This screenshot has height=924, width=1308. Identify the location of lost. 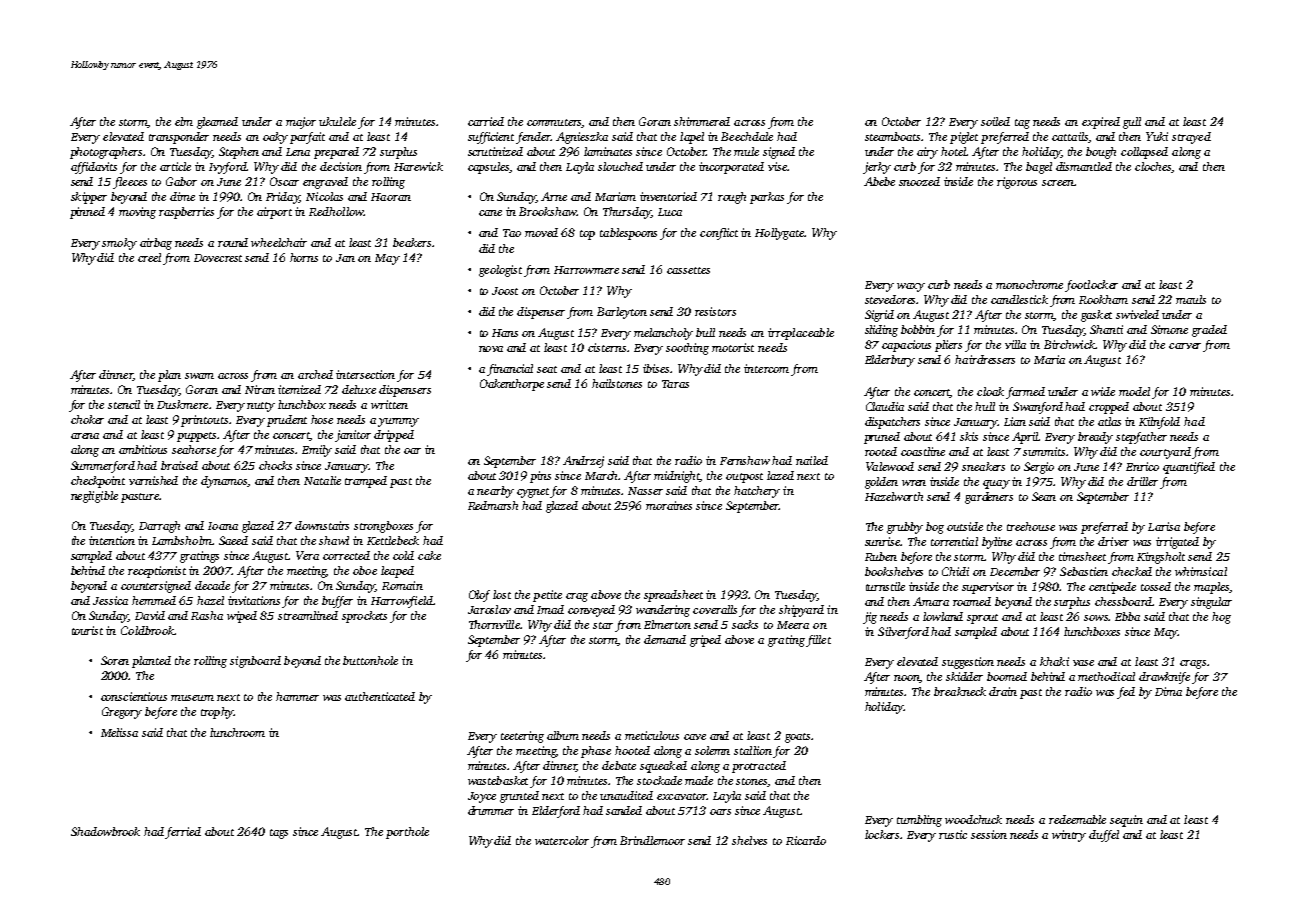
(502, 594).
